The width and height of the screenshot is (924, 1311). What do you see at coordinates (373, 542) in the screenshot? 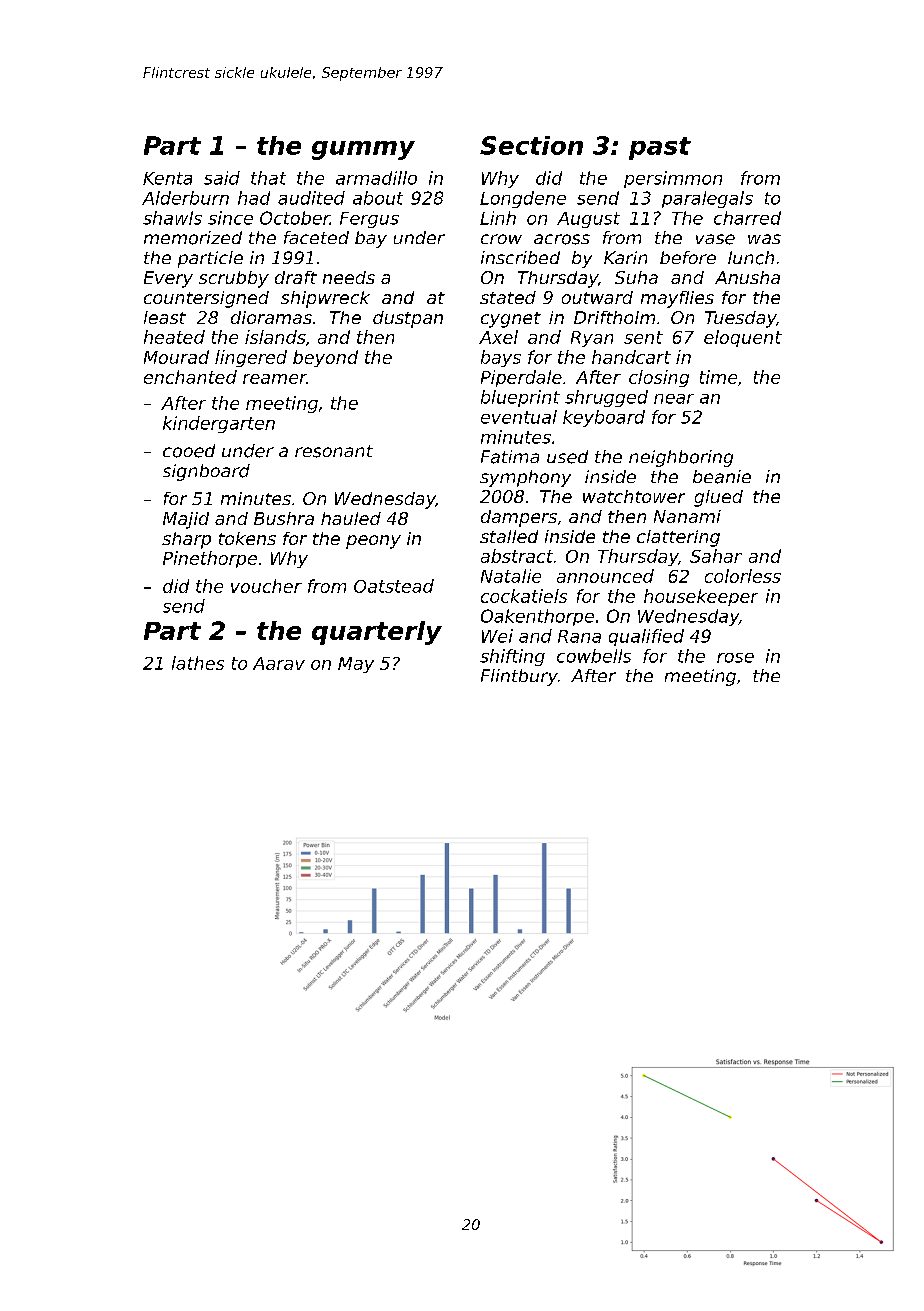
I see `peony` at bounding box center [373, 542].
